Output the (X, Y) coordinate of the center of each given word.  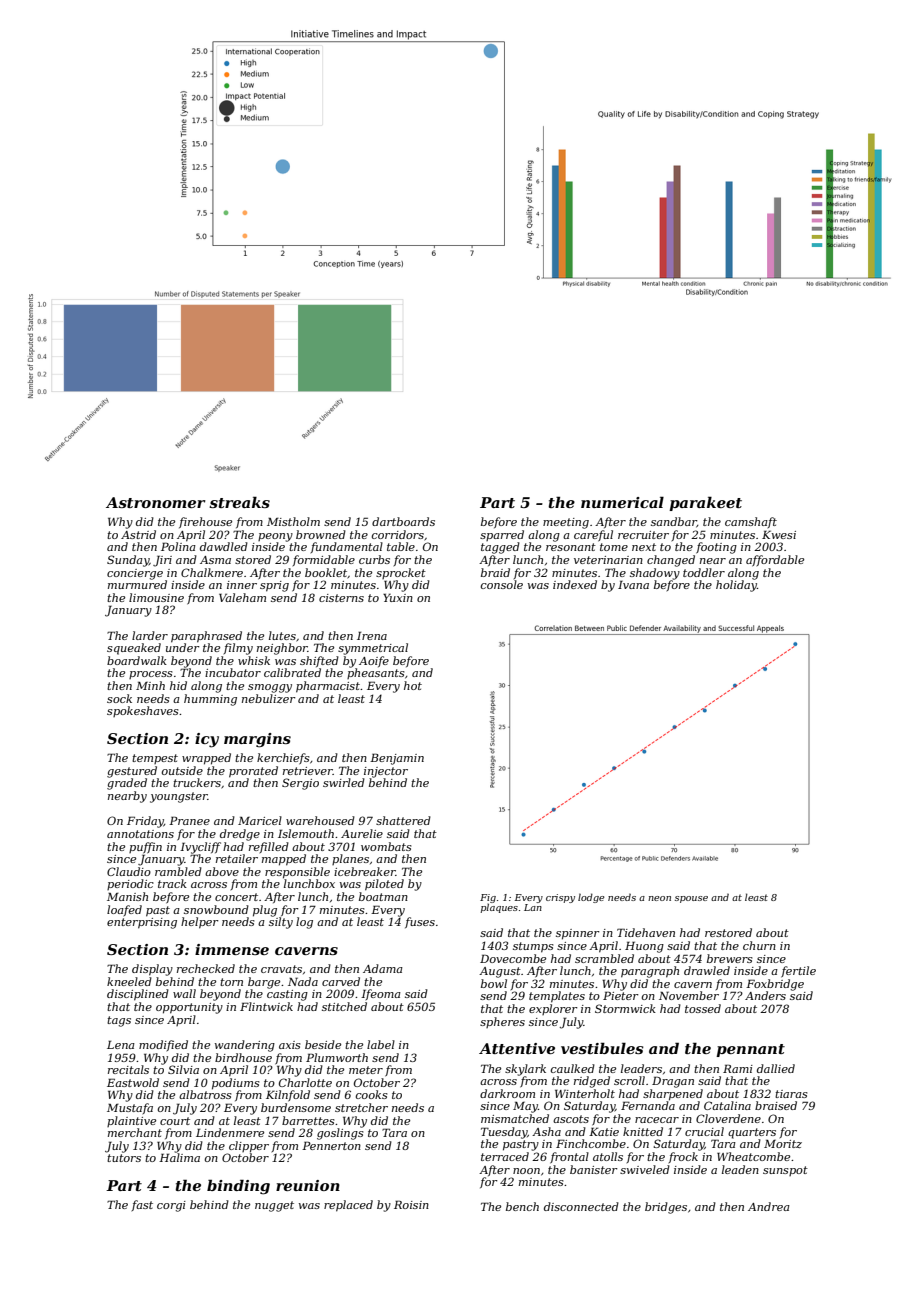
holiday (736, 586)
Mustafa (130, 1108)
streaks (239, 502)
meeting (566, 523)
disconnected (581, 1206)
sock (119, 698)
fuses (420, 922)
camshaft (751, 522)
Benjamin (397, 759)
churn (759, 945)
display (152, 970)
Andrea (769, 1206)
